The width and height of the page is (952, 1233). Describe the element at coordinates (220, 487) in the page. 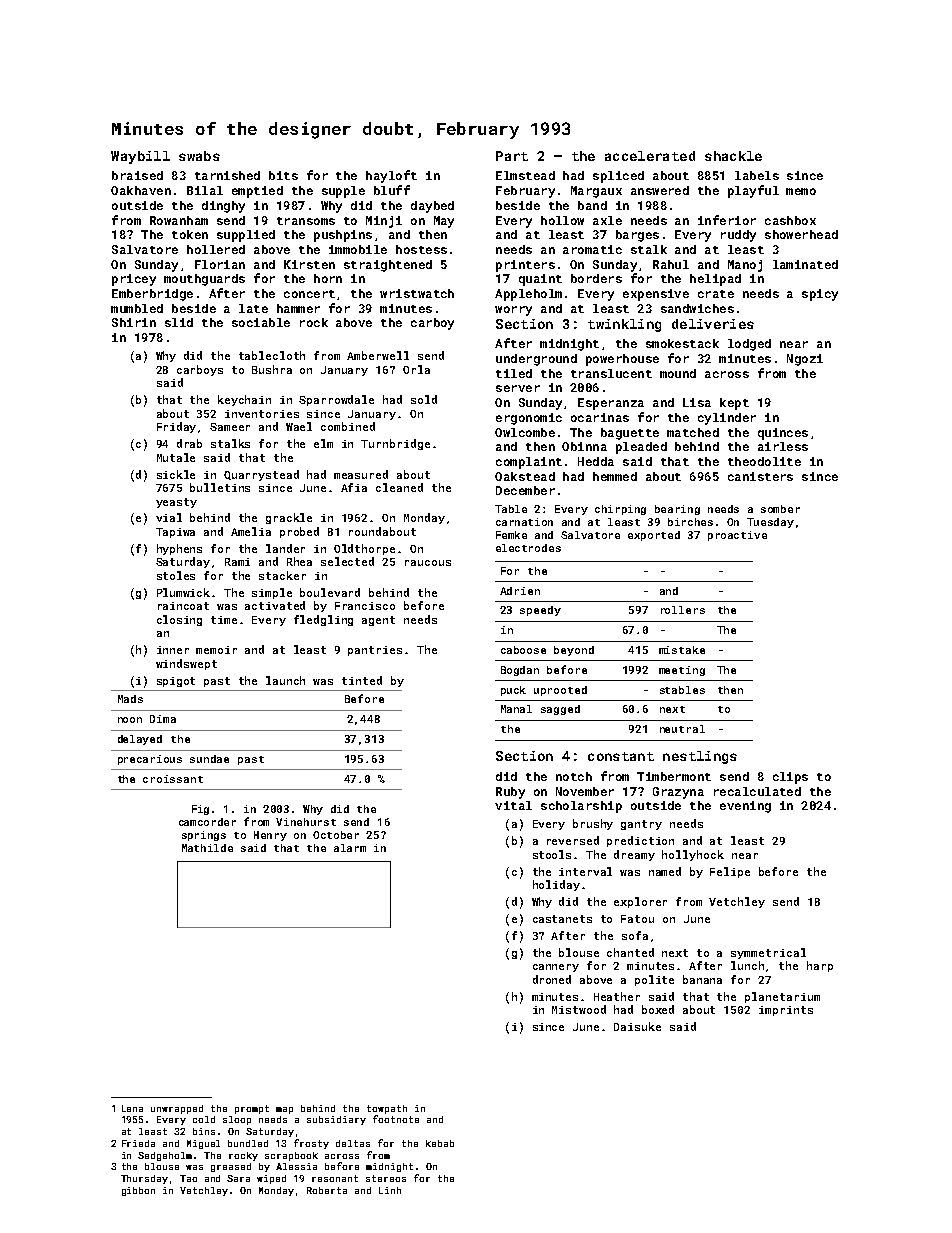

I see `bulletins` at that location.
